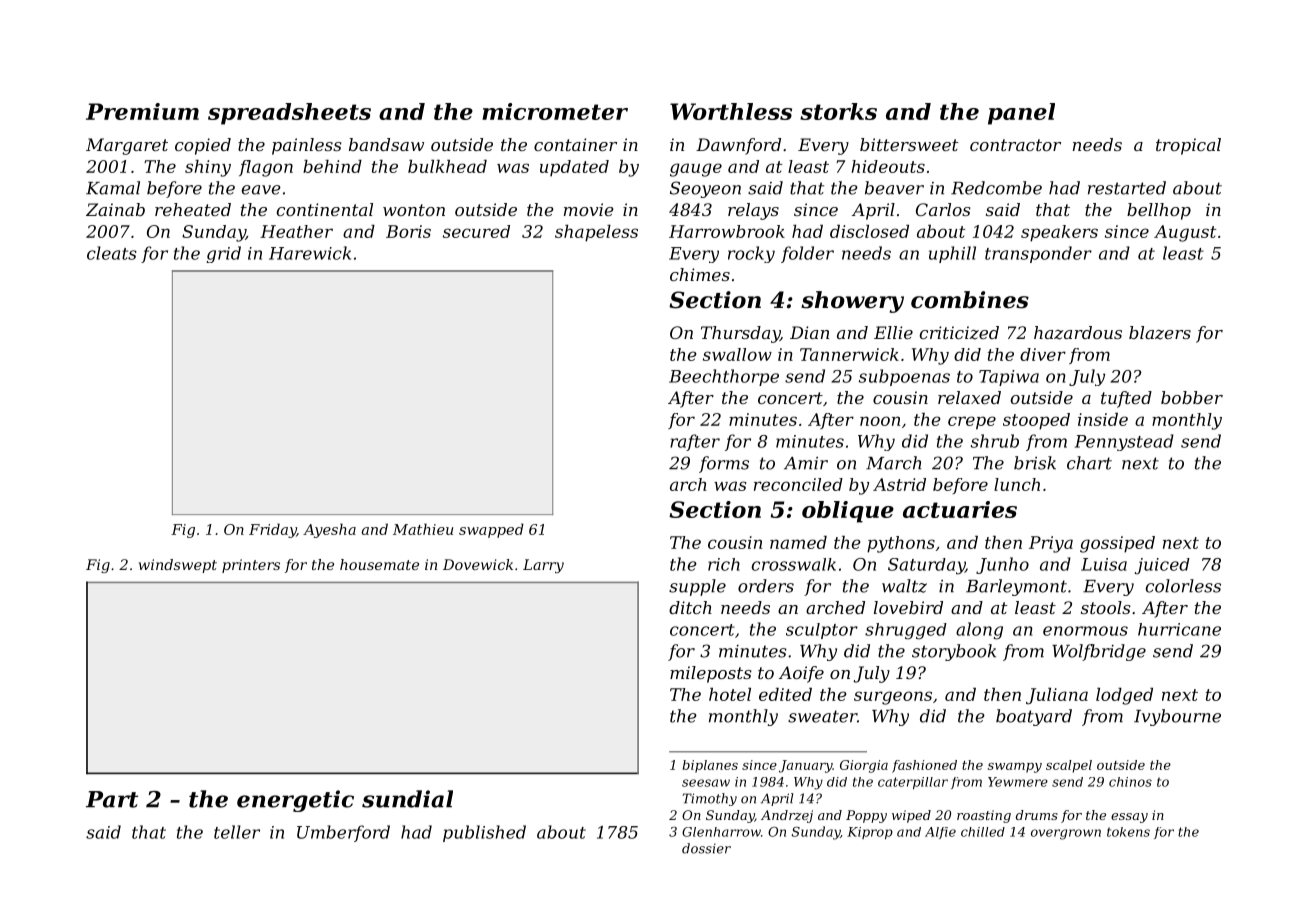  What do you see at coordinates (1085, 631) in the screenshot?
I see `enormous` at bounding box center [1085, 631].
